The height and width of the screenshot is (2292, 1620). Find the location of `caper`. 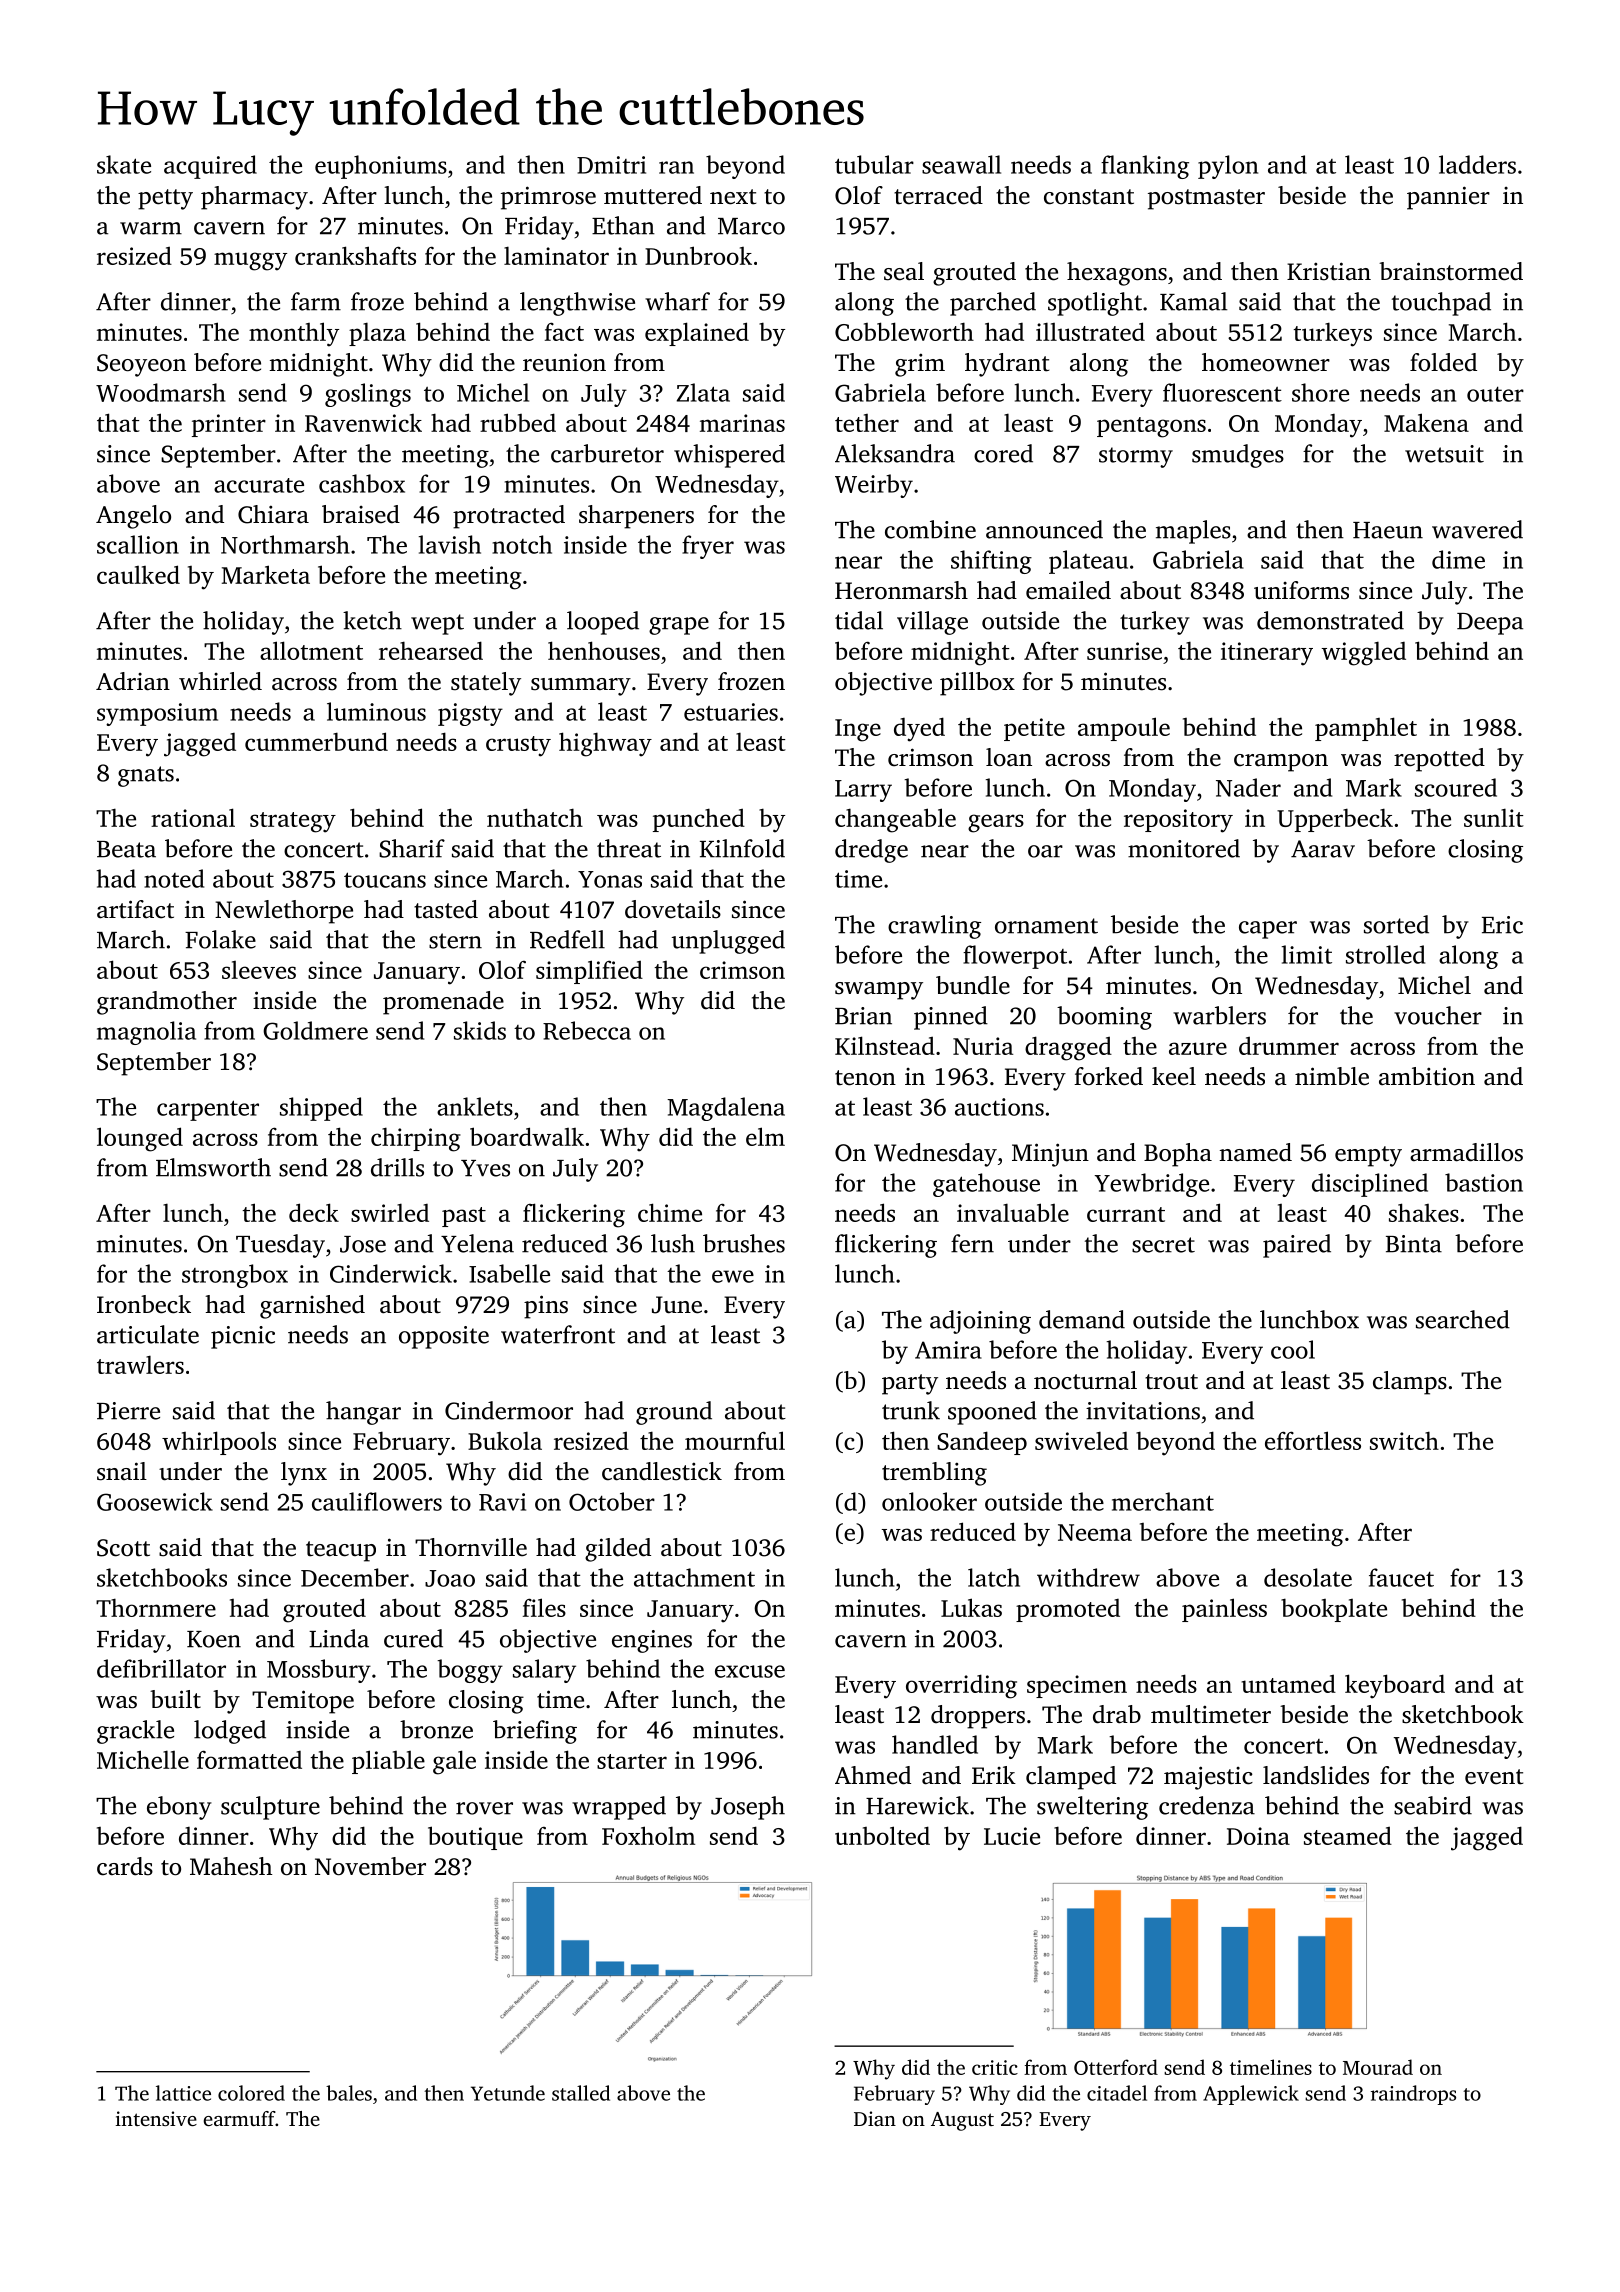

caper is located at coordinates (1268, 930).
